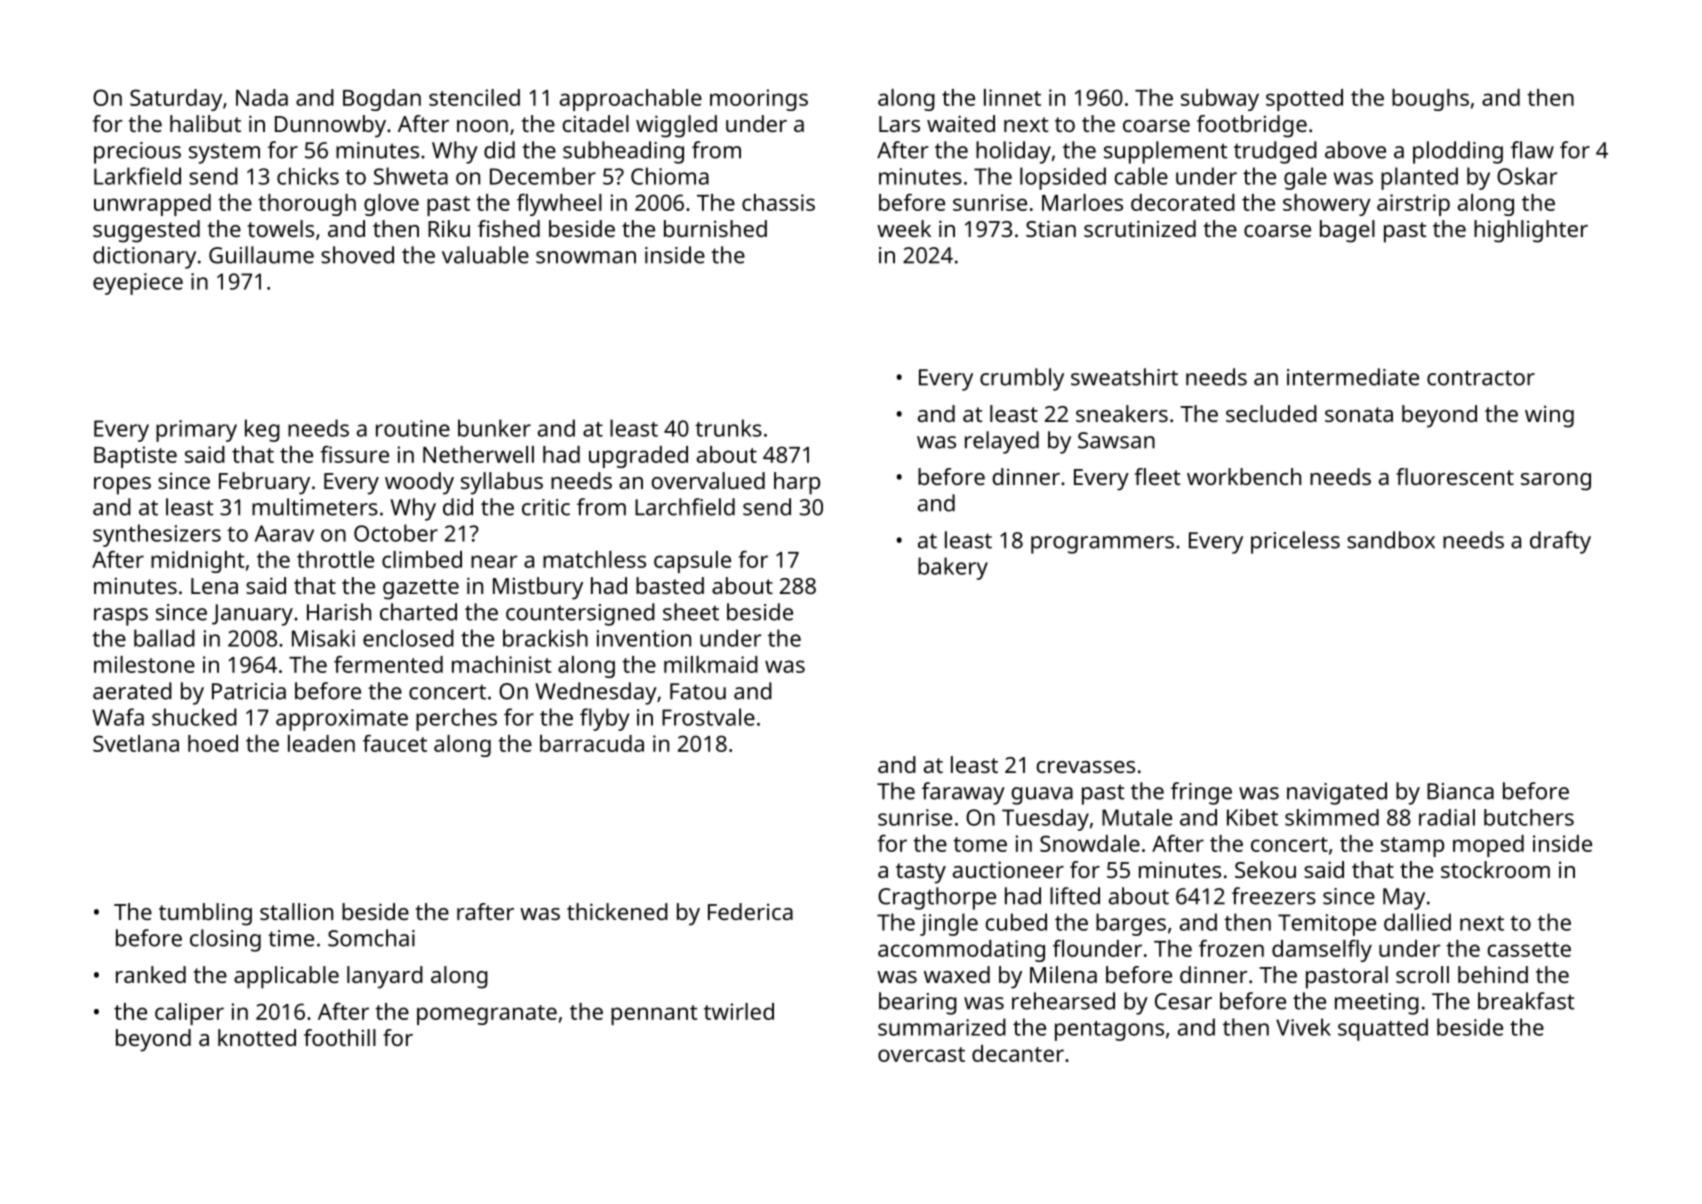  What do you see at coordinates (1063, 178) in the screenshot?
I see `lopsided` at bounding box center [1063, 178].
